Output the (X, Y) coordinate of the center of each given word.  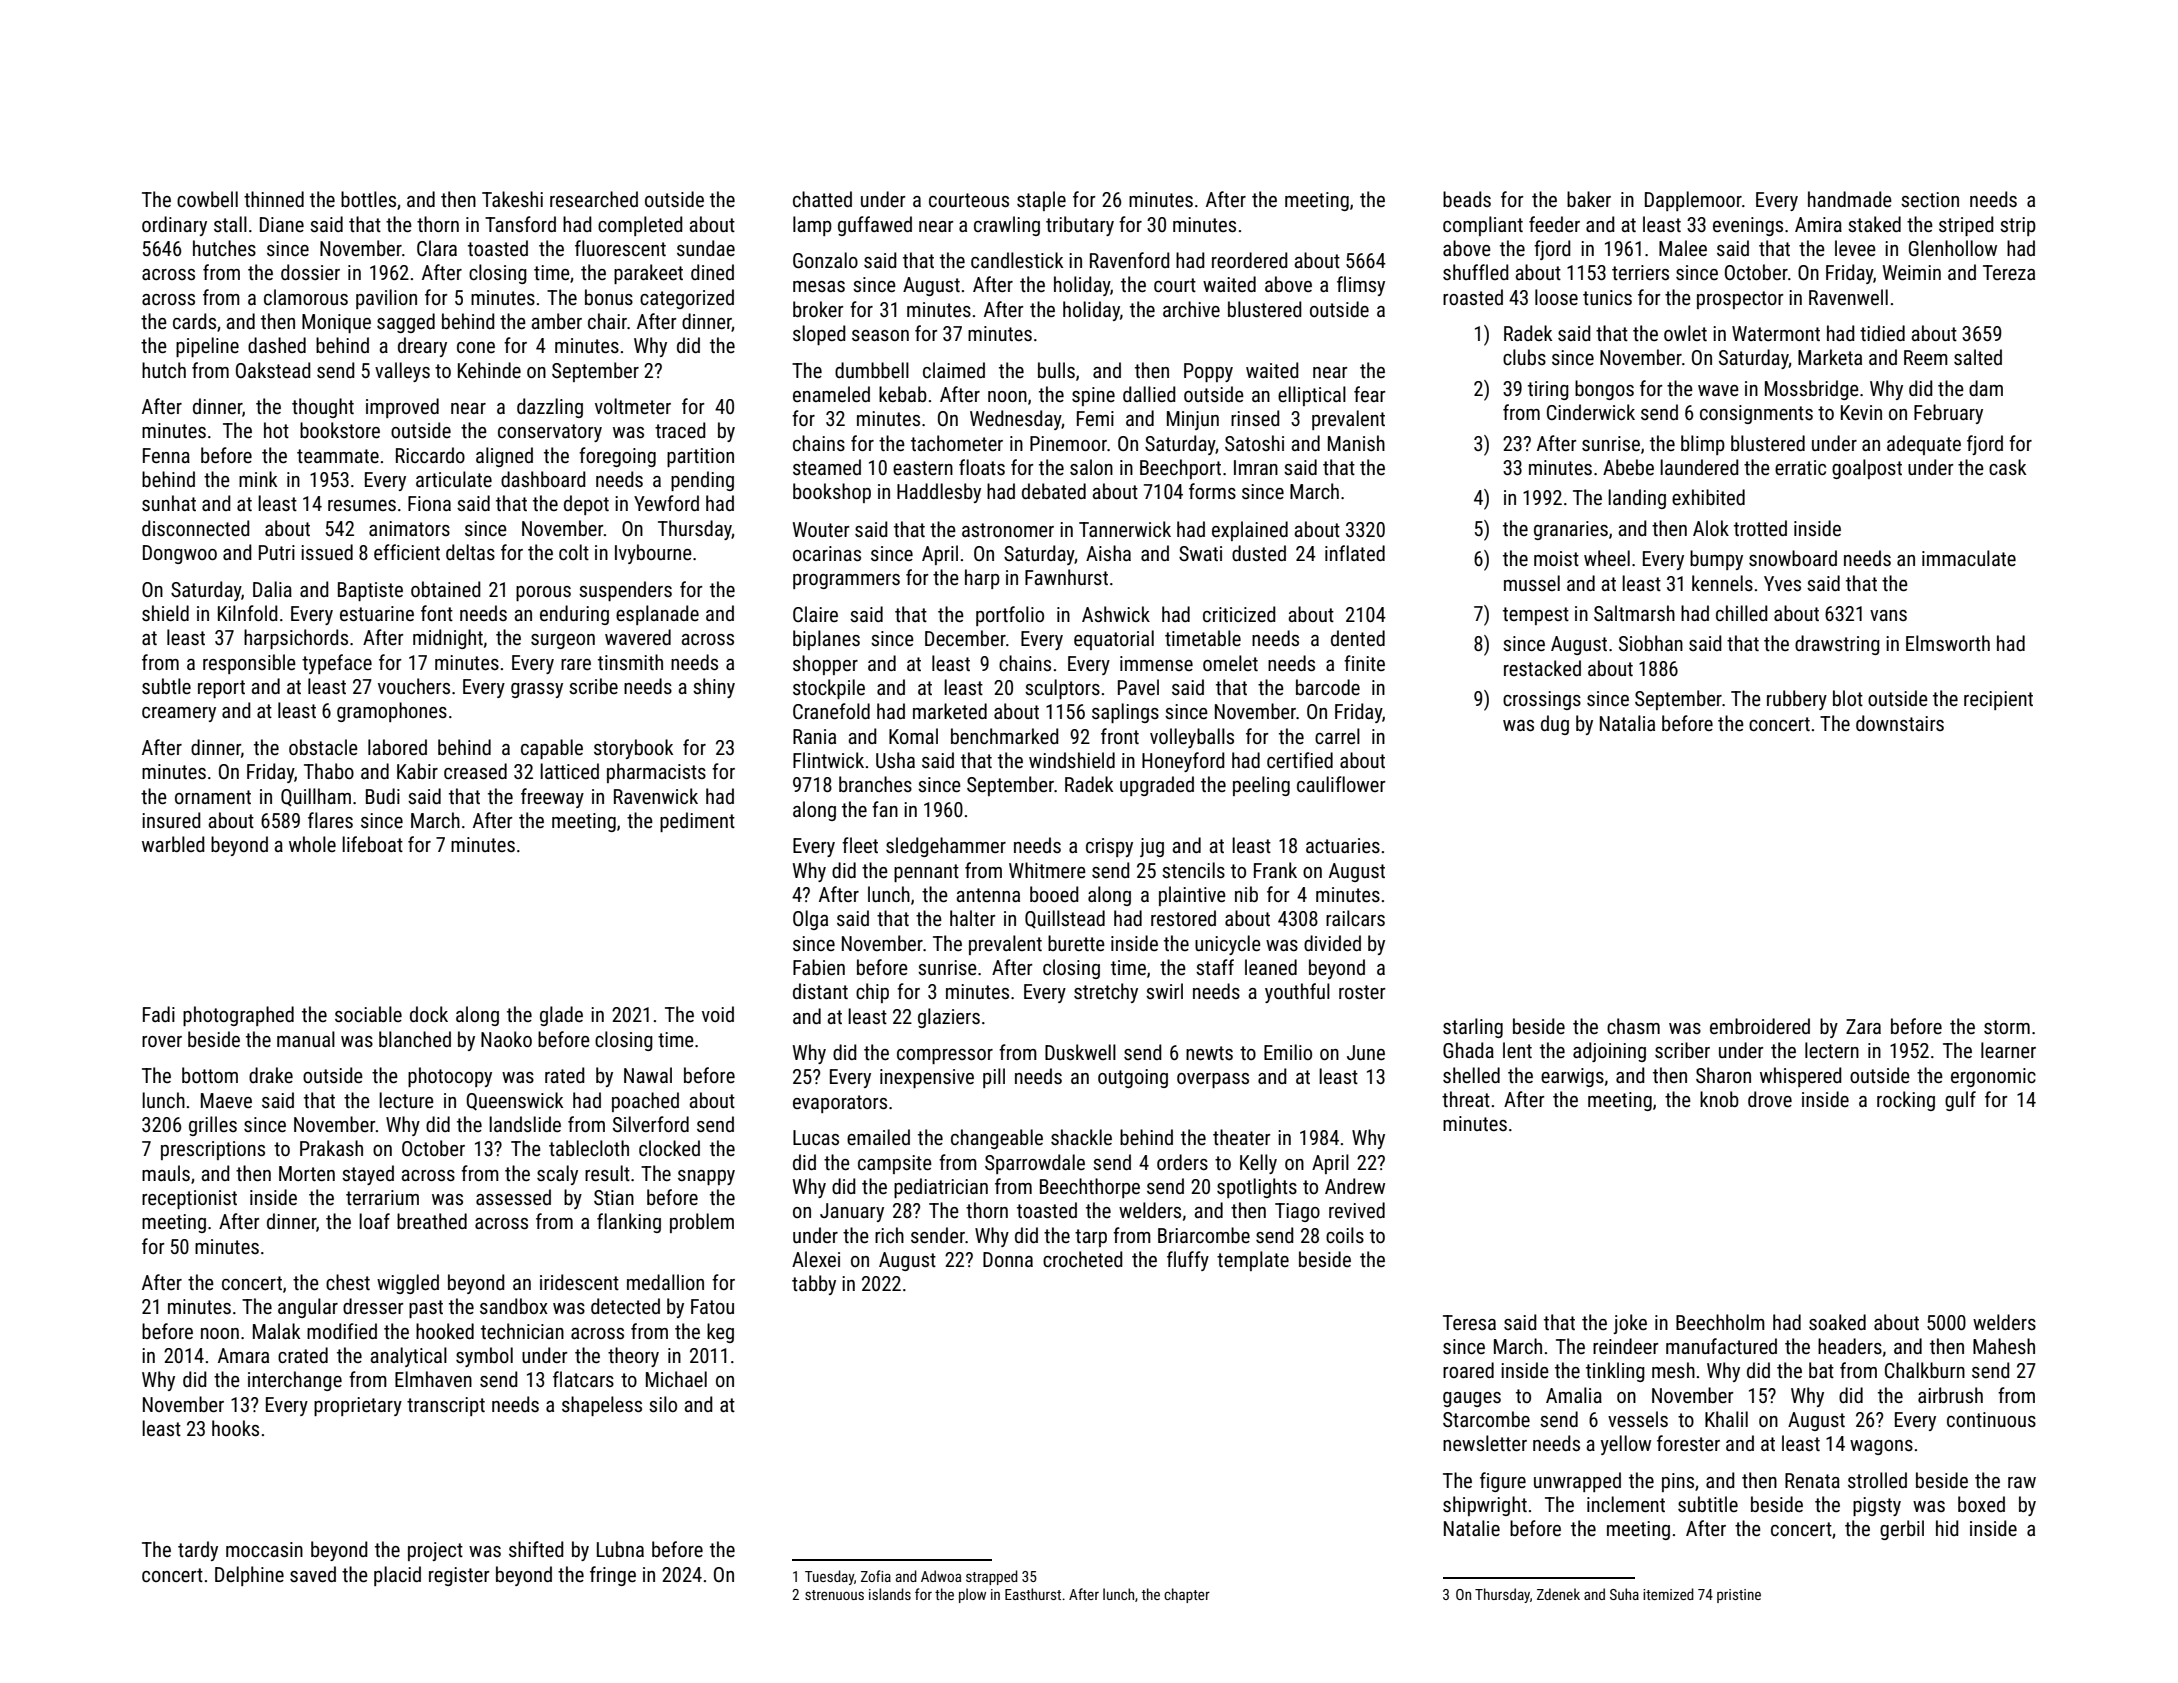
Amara (243, 1355)
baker (1589, 199)
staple (1041, 201)
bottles (368, 199)
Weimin (1912, 272)
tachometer (957, 443)
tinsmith (630, 662)
